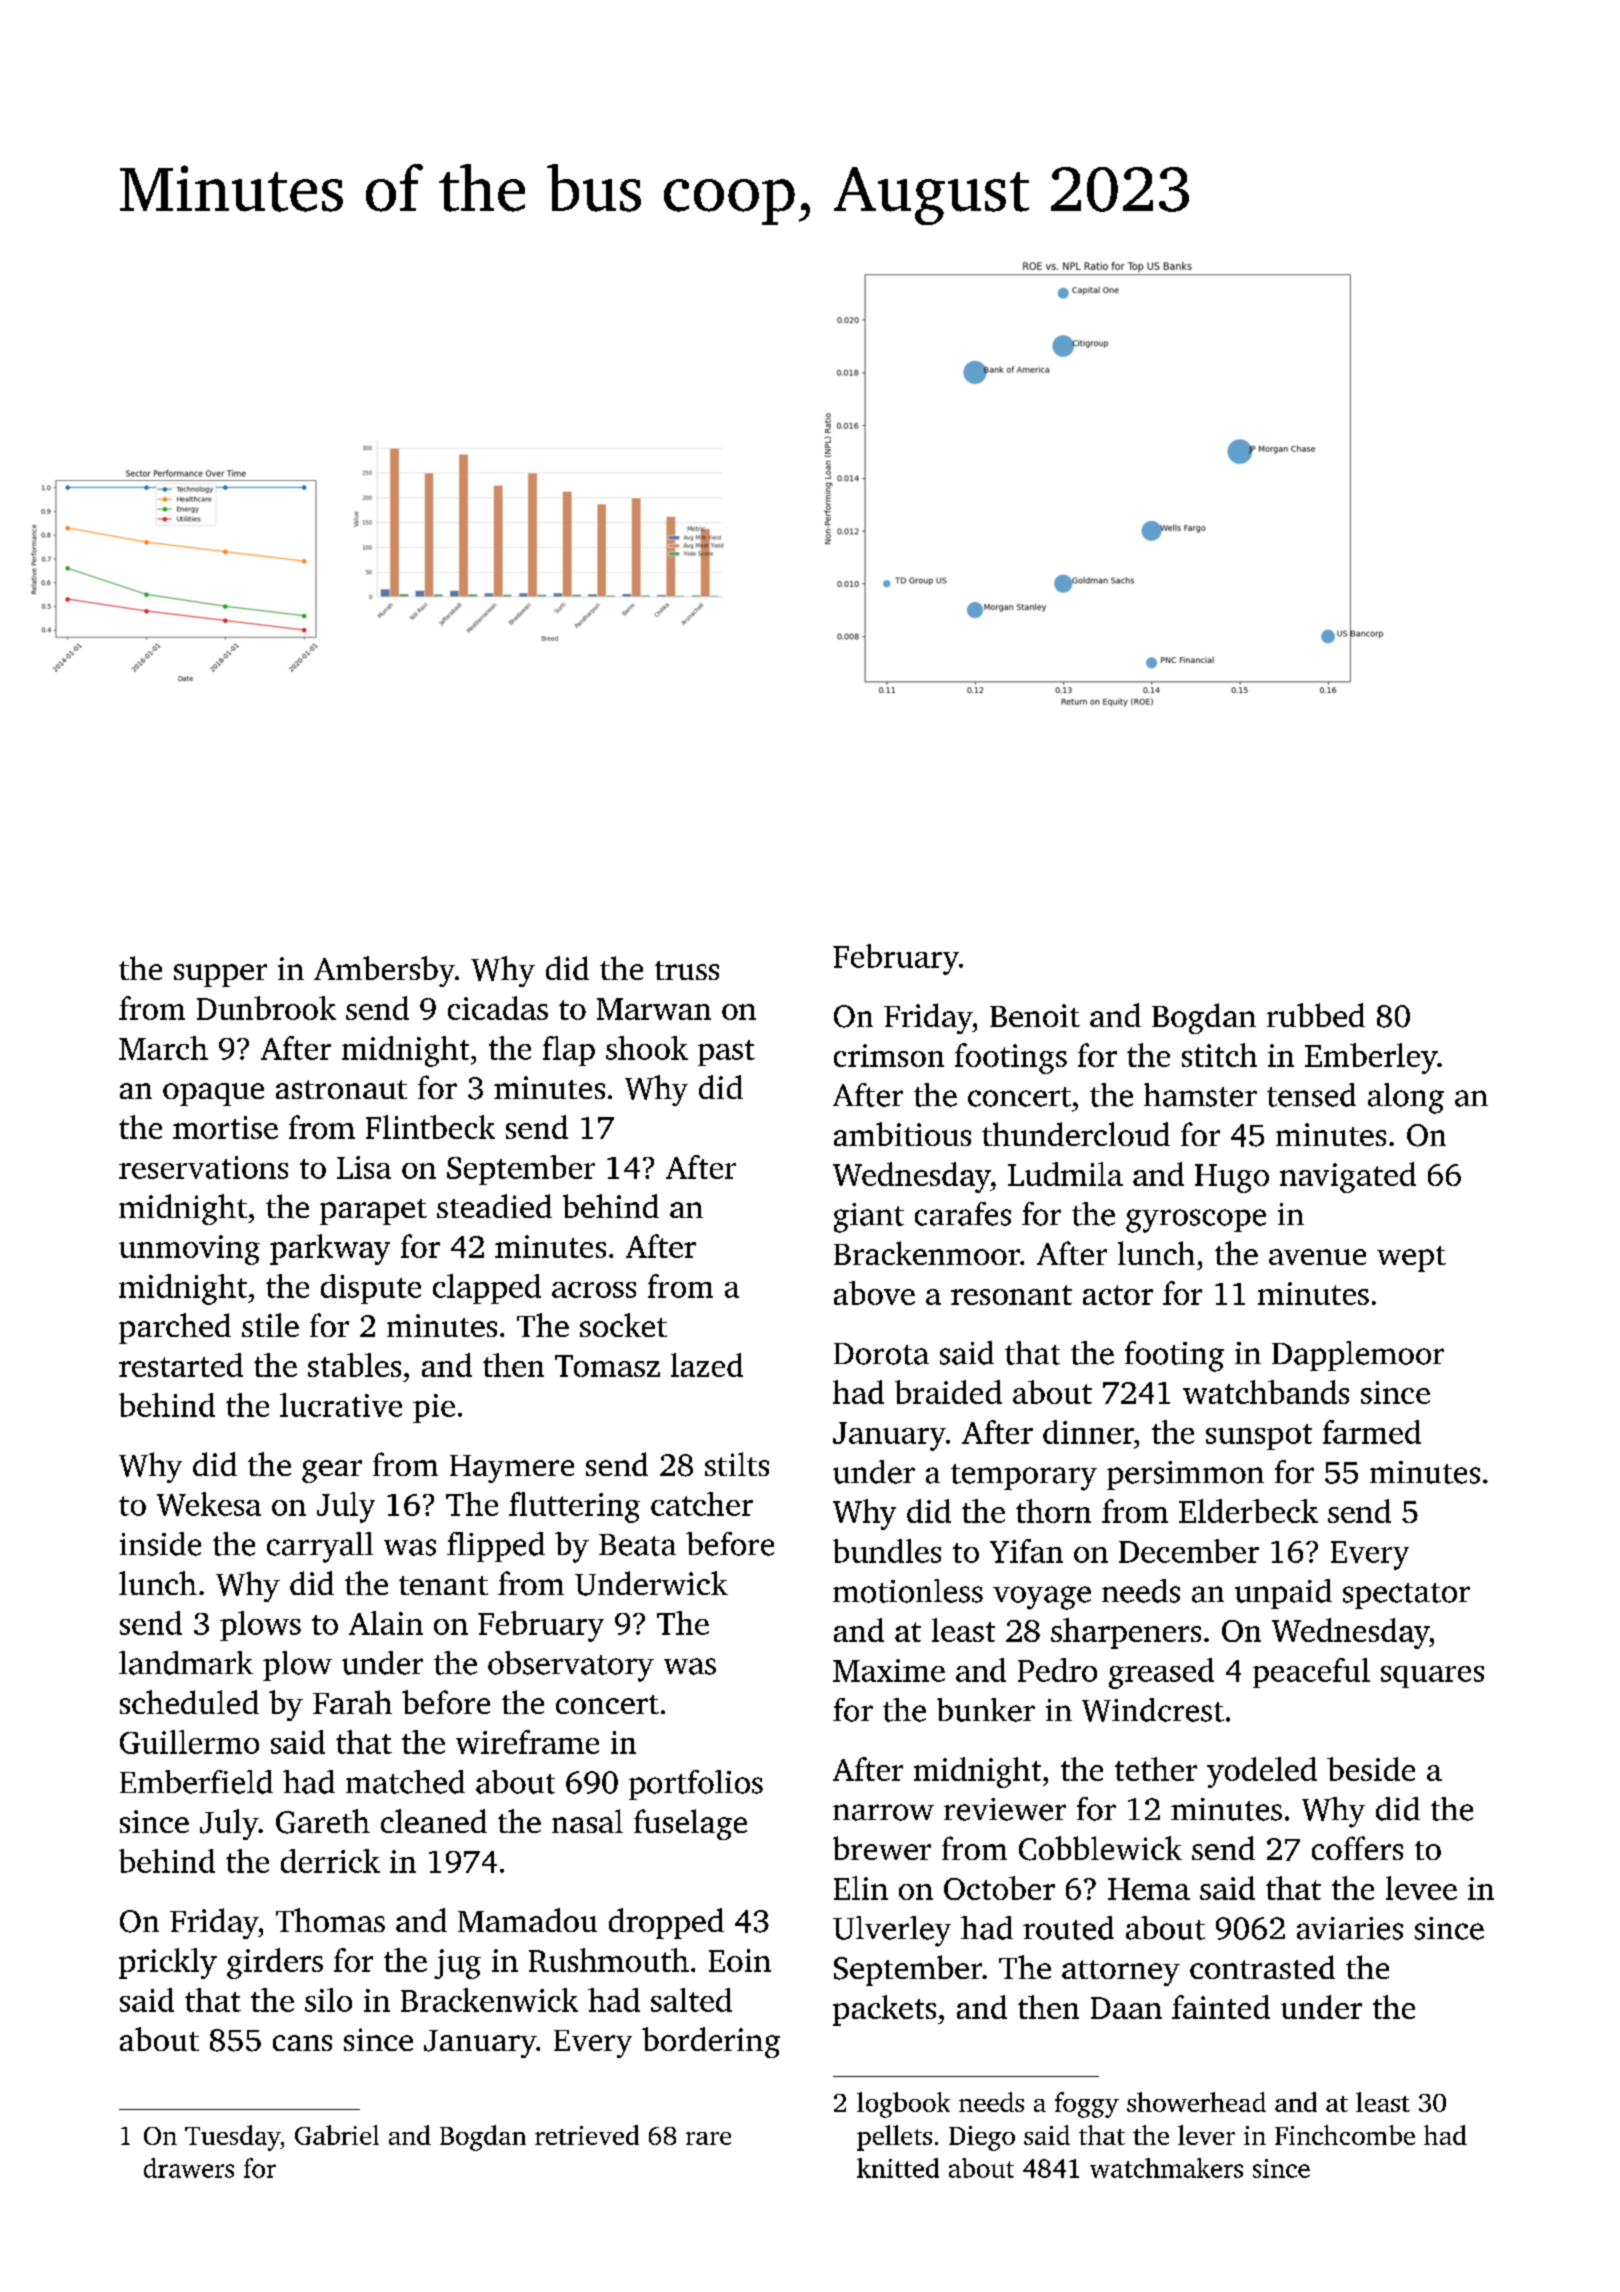  What do you see at coordinates (1345, 2135) in the screenshot?
I see `Finchcombe` at bounding box center [1345, 2135].
